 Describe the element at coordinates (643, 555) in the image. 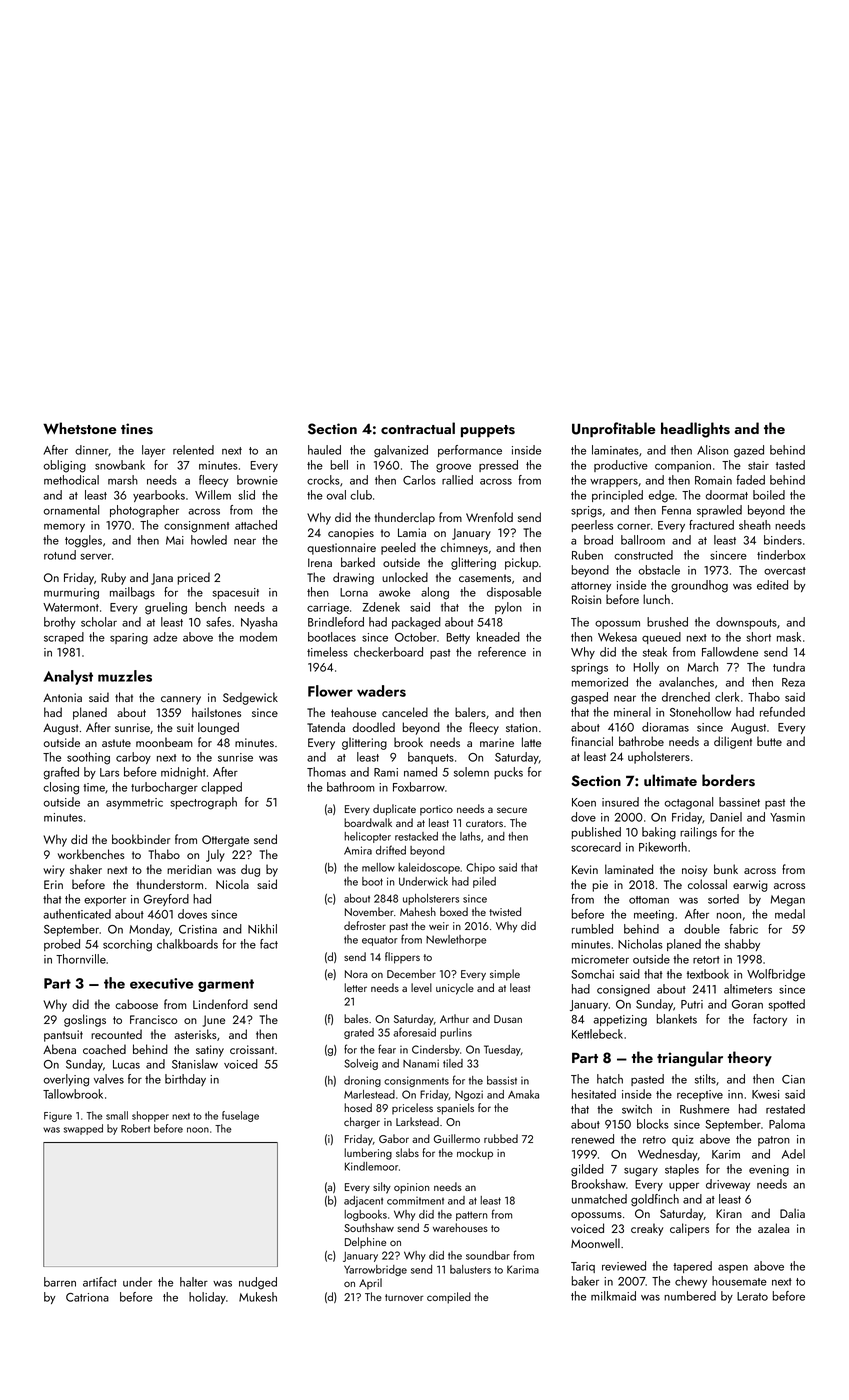

I see `constructed` at that location.
